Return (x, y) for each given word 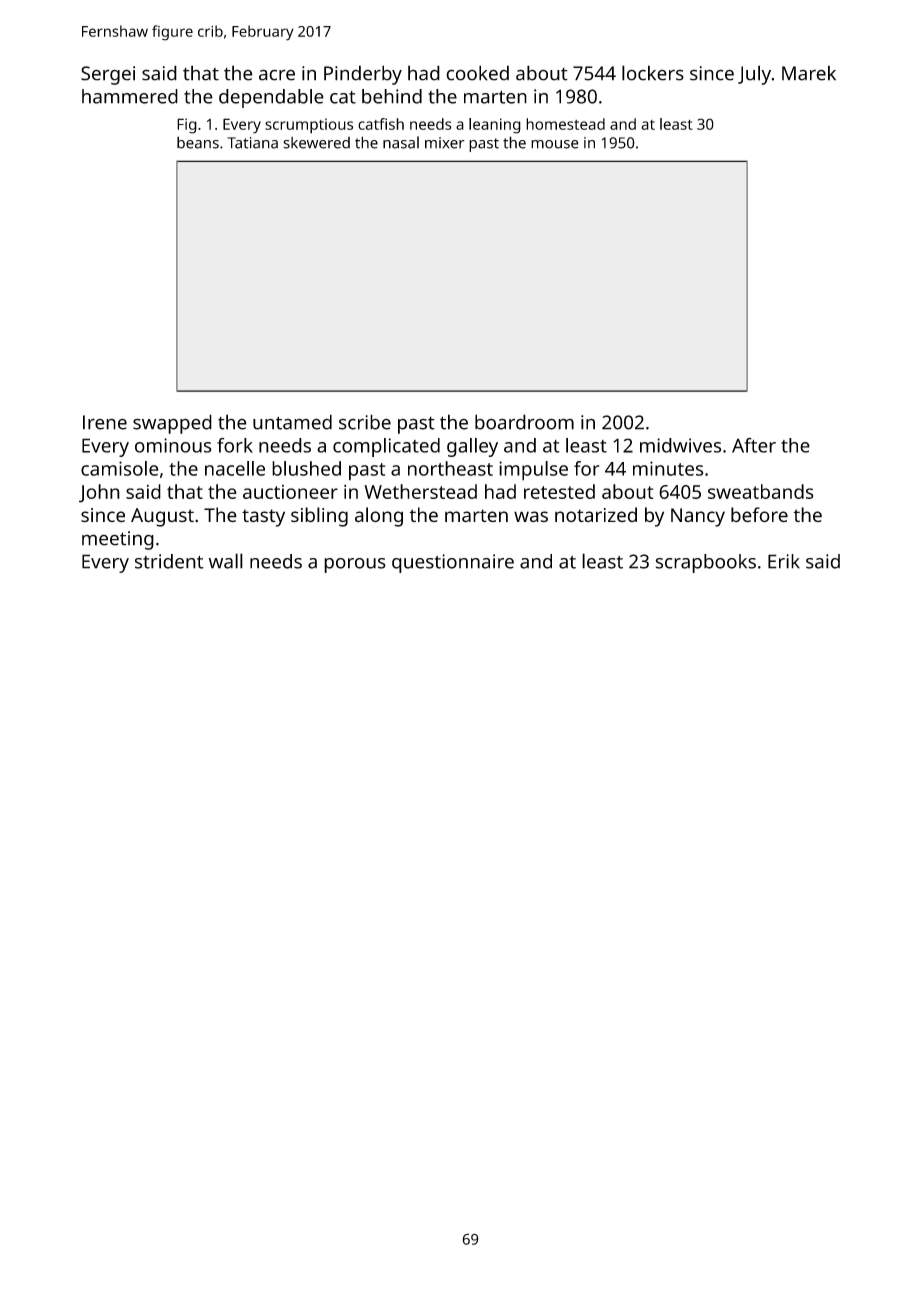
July (754, 75)
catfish (381, 124)
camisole (120, 468)
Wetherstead (420, 491)
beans (198, 142)
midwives (680, 445)
